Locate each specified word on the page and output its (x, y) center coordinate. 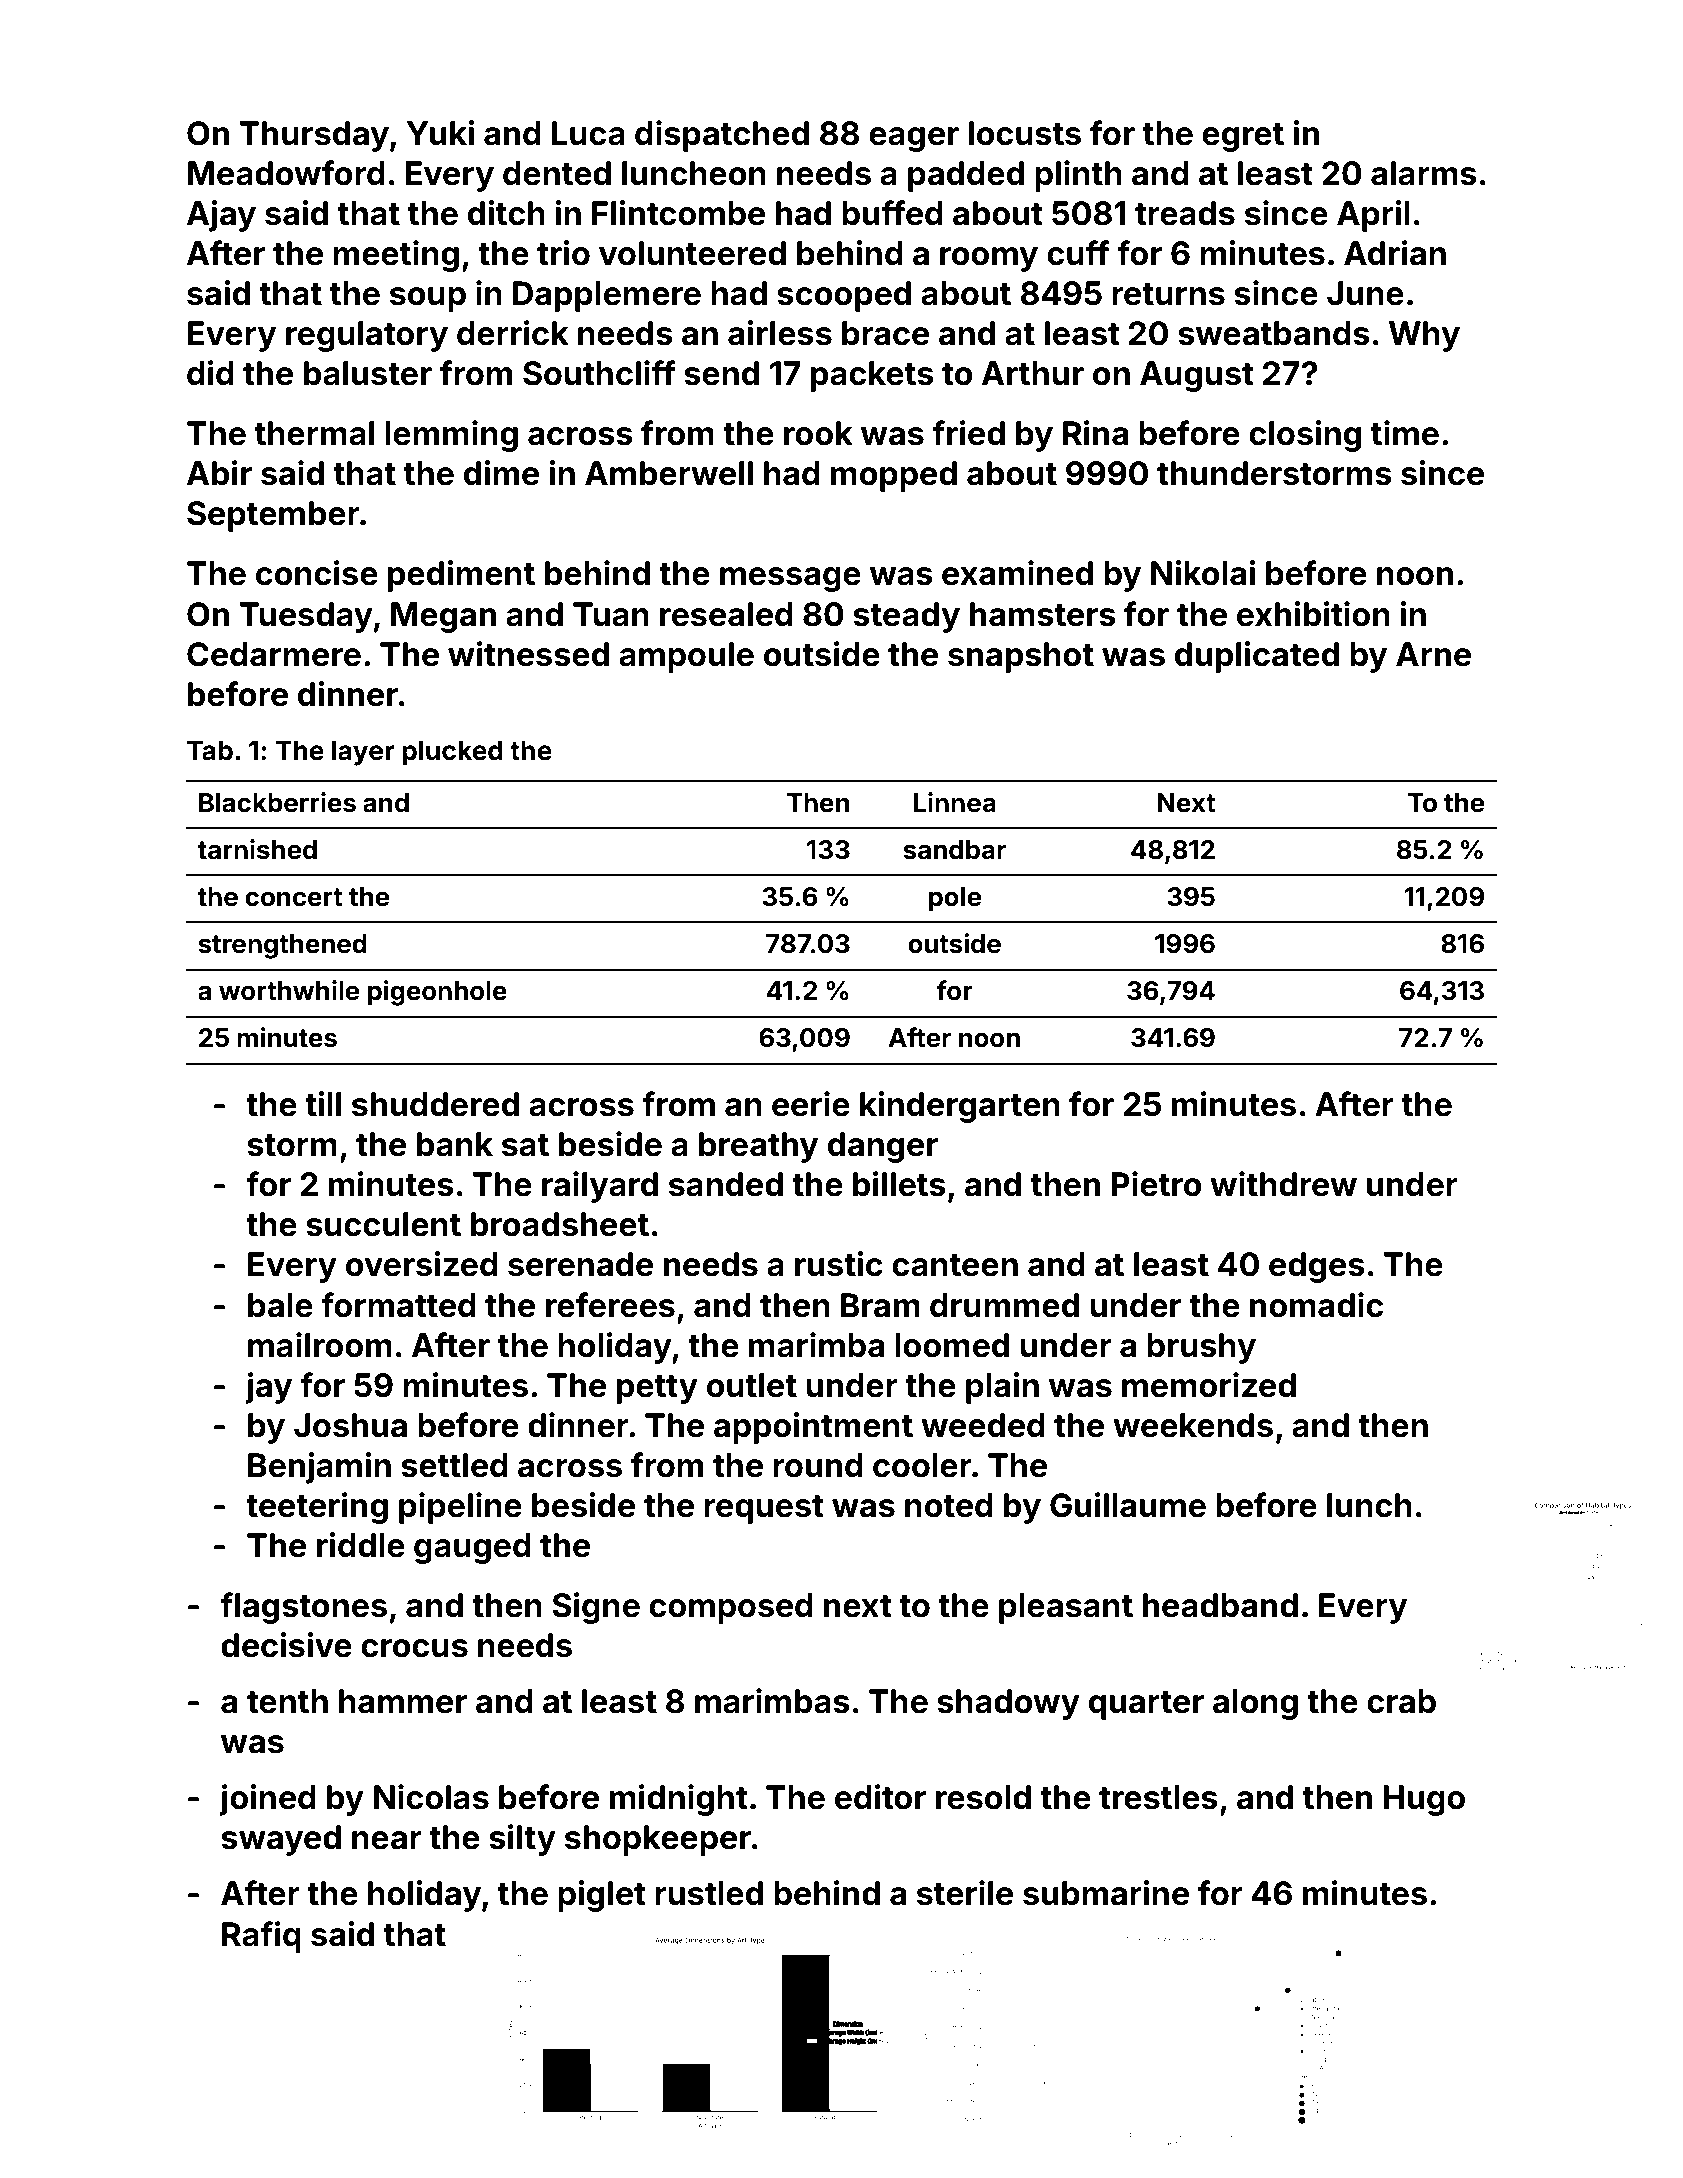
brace (885, 333)
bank (455, 1144)
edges (1317, 1267)
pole (955, 899)
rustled (709, 1893)
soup (428, 299)
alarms (1424, 173)
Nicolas (431, 1797)
